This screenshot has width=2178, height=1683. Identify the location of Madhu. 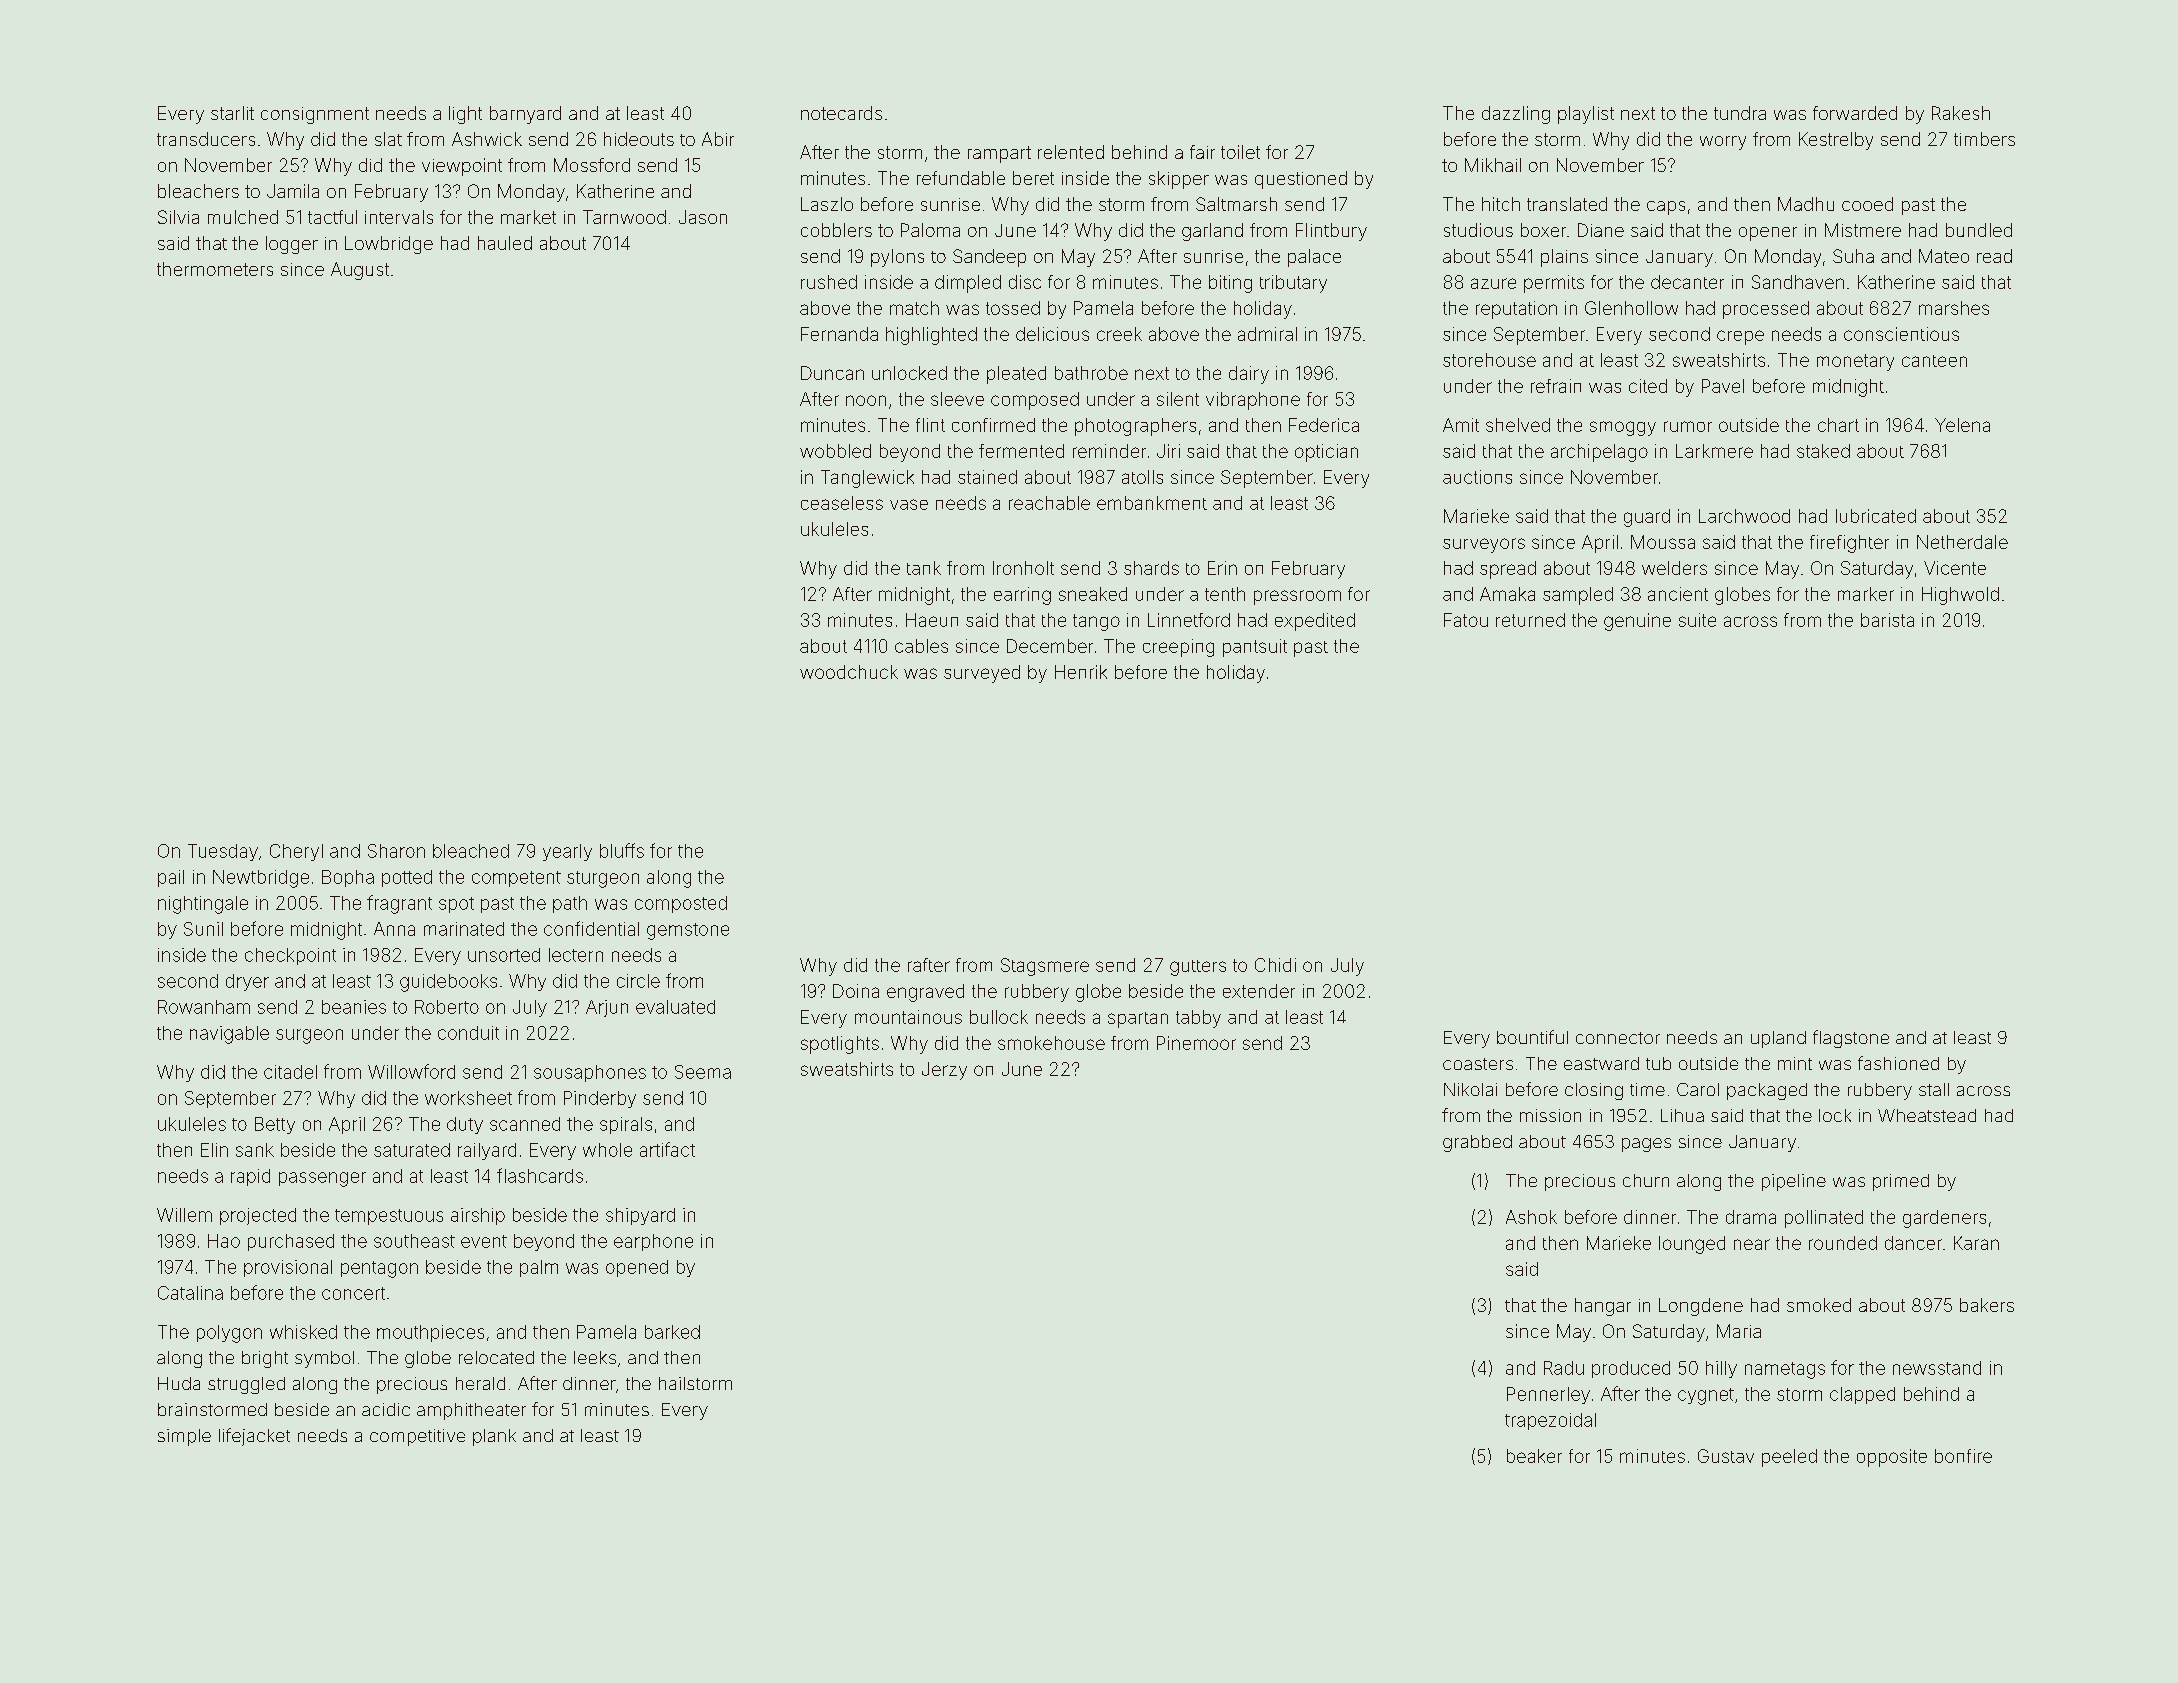
(1806, 204).
